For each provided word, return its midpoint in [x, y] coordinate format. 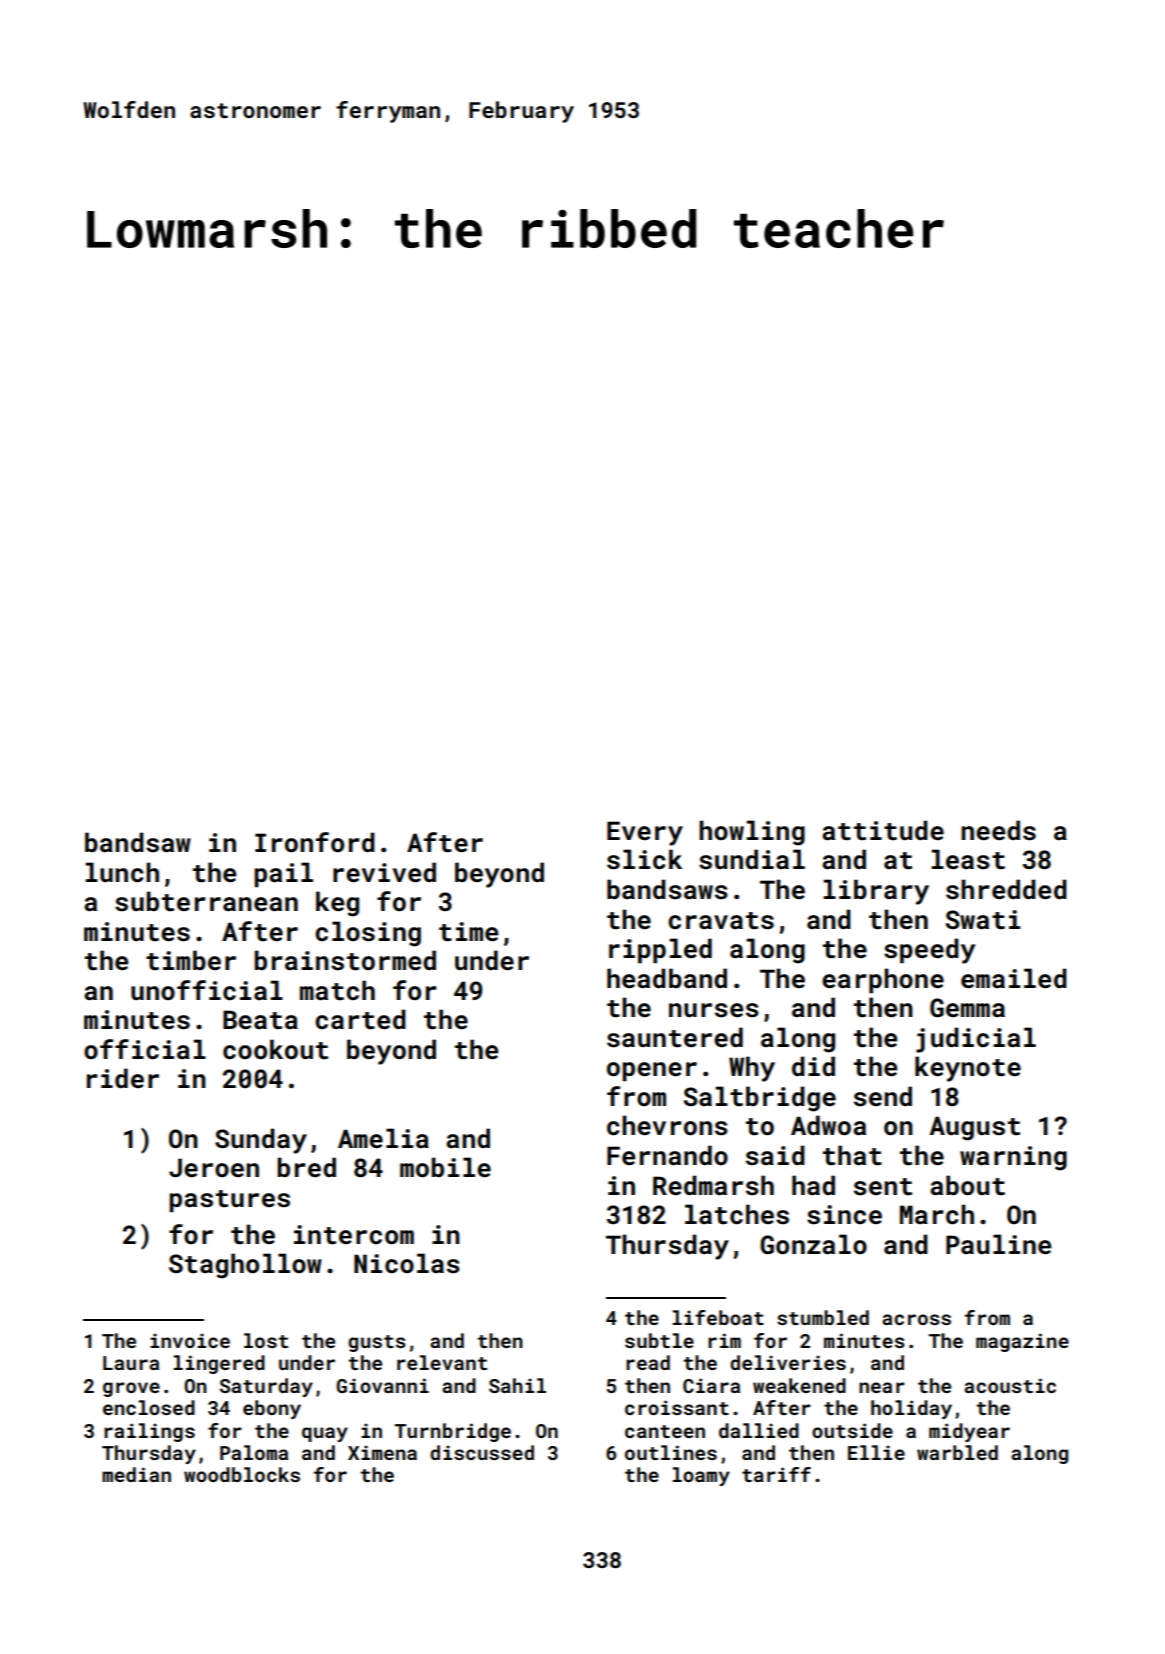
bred [307, 1167]
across [916, 1319]
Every [645, 833]
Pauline [998, 1244]
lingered [219, 1364]
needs [998, 830]
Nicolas [407, 1263]
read [648, 1362]
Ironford [315, 842]
